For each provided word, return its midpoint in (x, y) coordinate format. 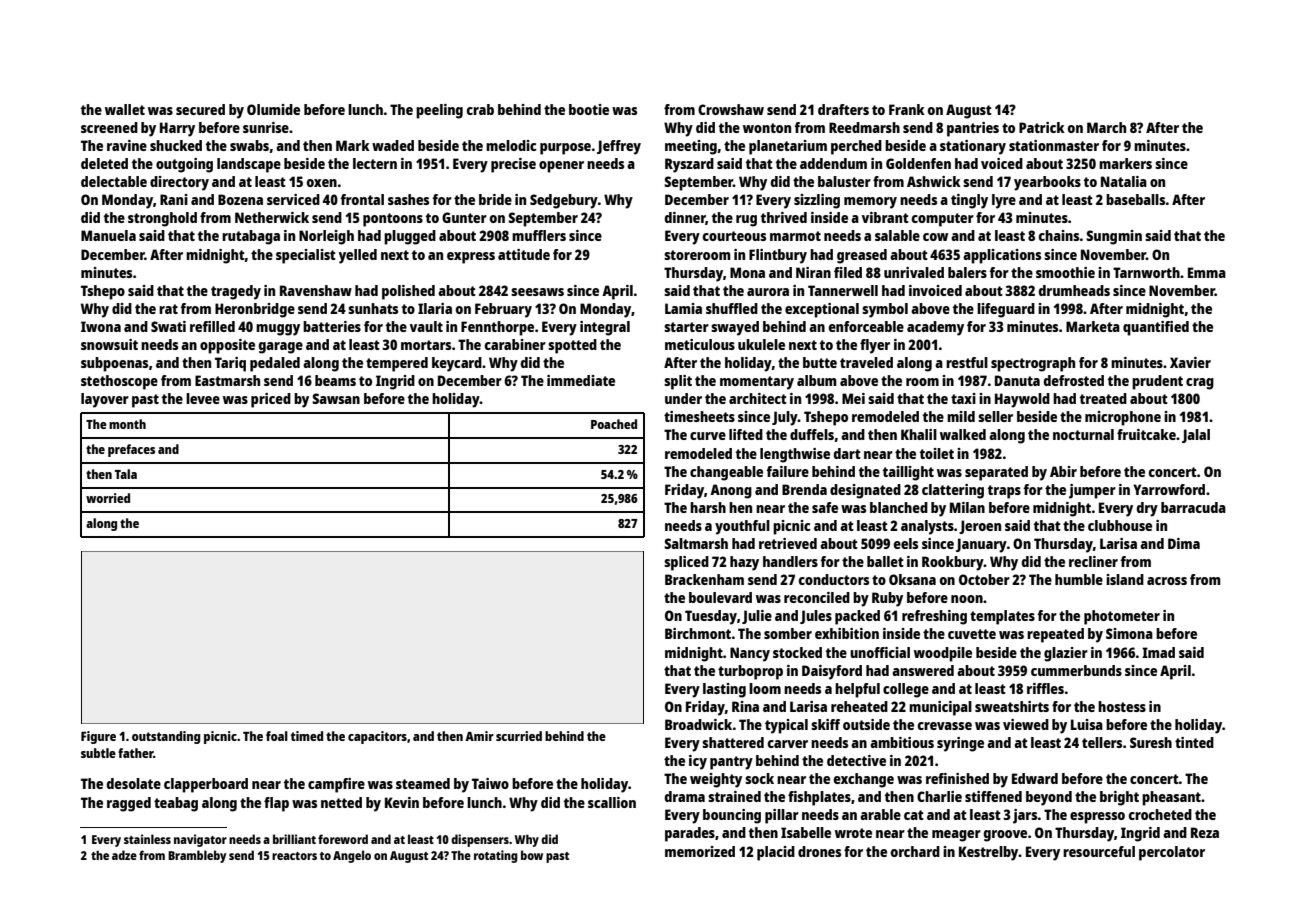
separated (996, 473)
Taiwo (490, 783)
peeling (439, 111)
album (817, 380)
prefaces (131, 450)
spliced (686, 563)
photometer (1122, 617)
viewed (1026, 724)
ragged (129, 804)
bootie (589, 109)
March (1106, 127)
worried (108, 498)
